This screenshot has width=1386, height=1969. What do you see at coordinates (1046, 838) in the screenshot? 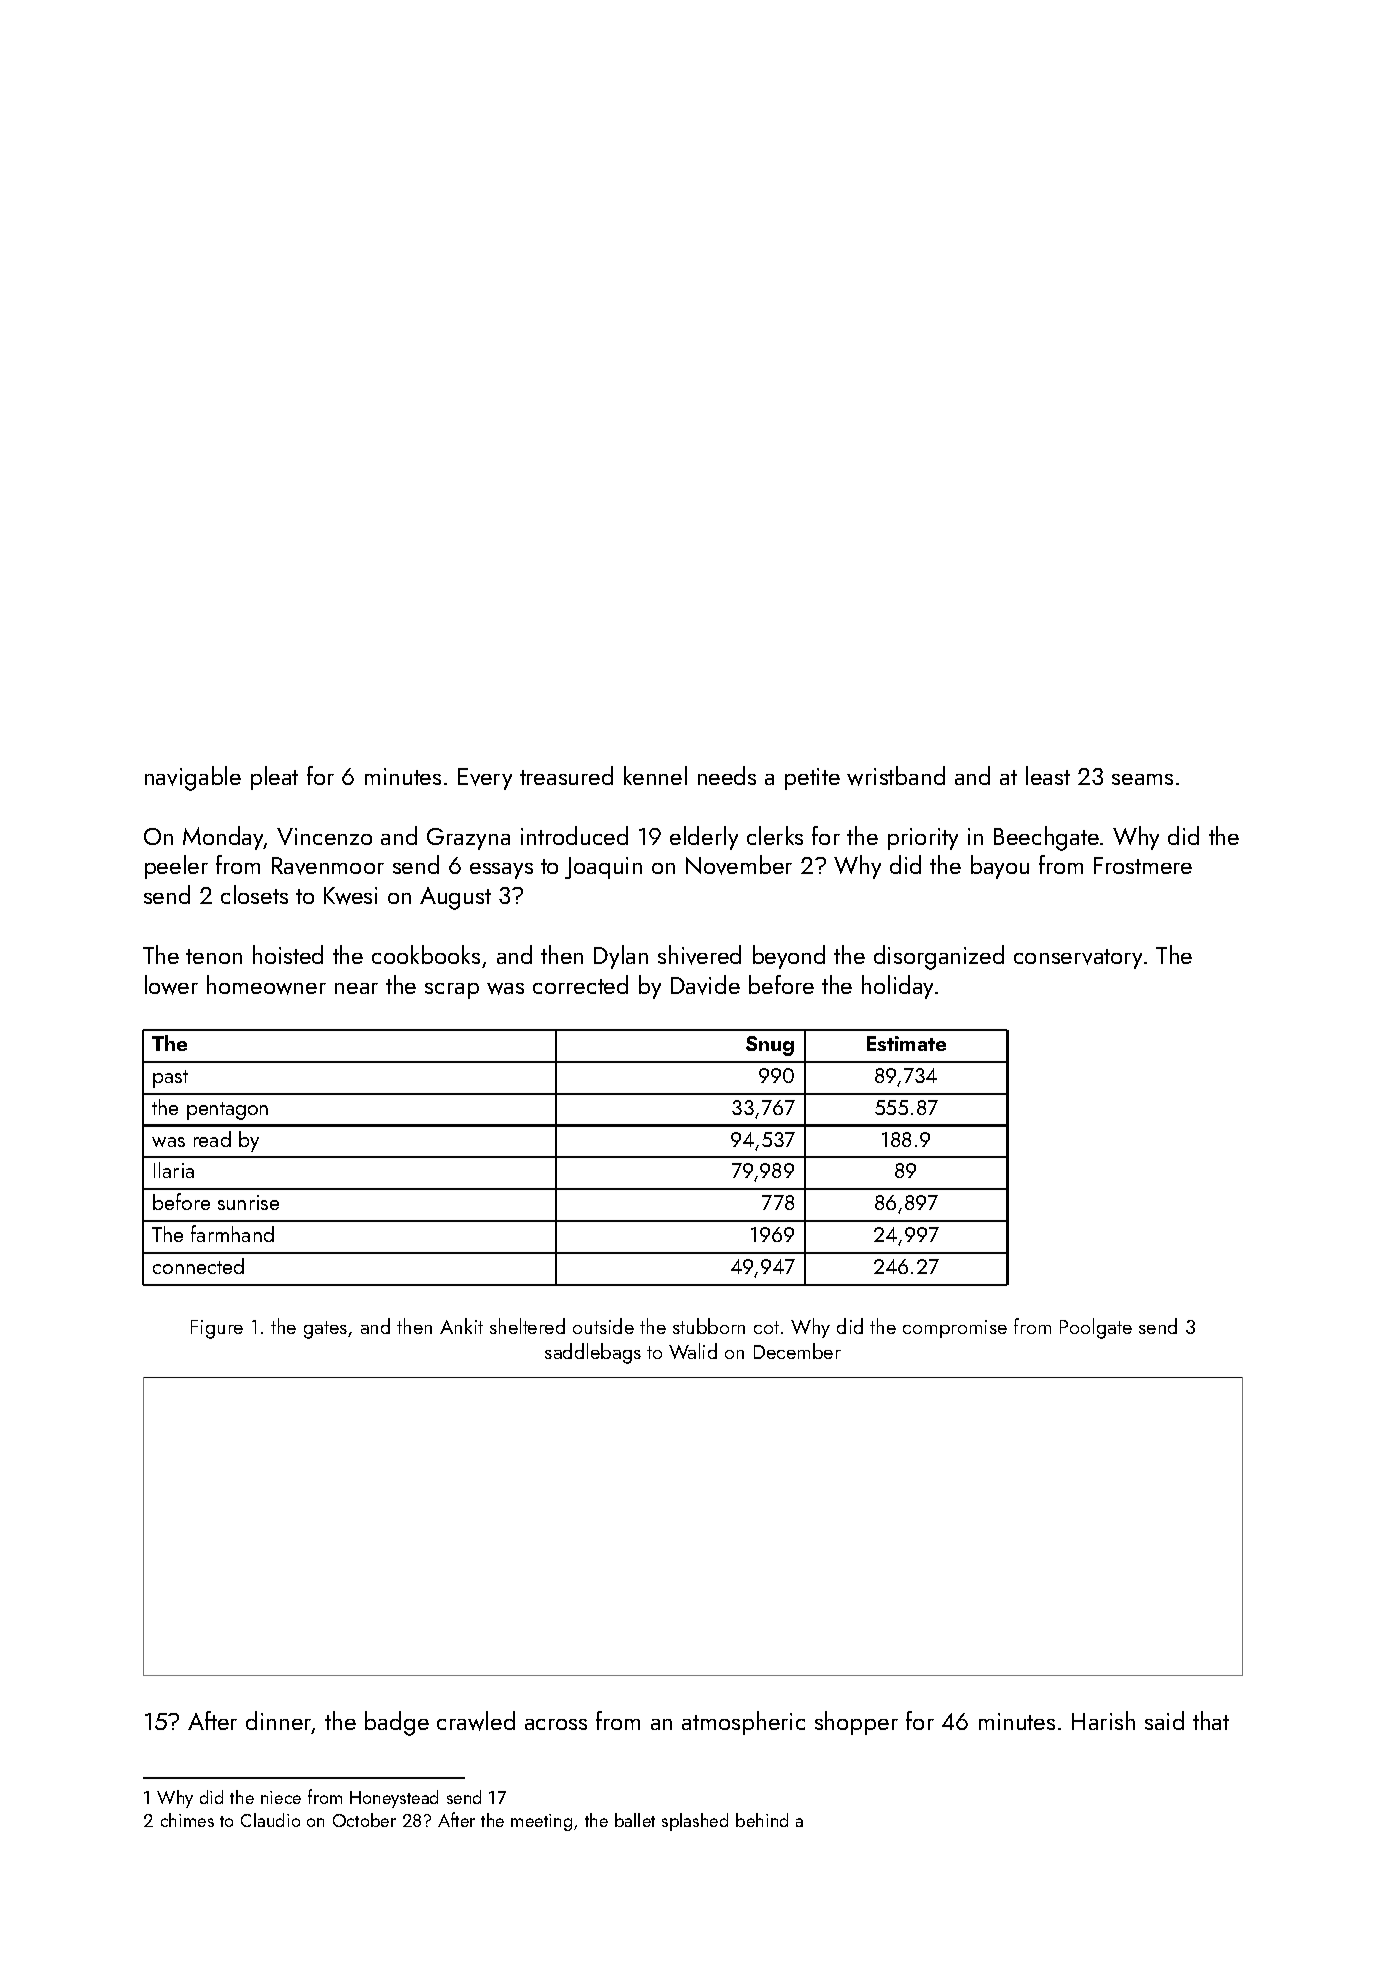
I see `Beechgate` at bounding box center [1046, 838].
